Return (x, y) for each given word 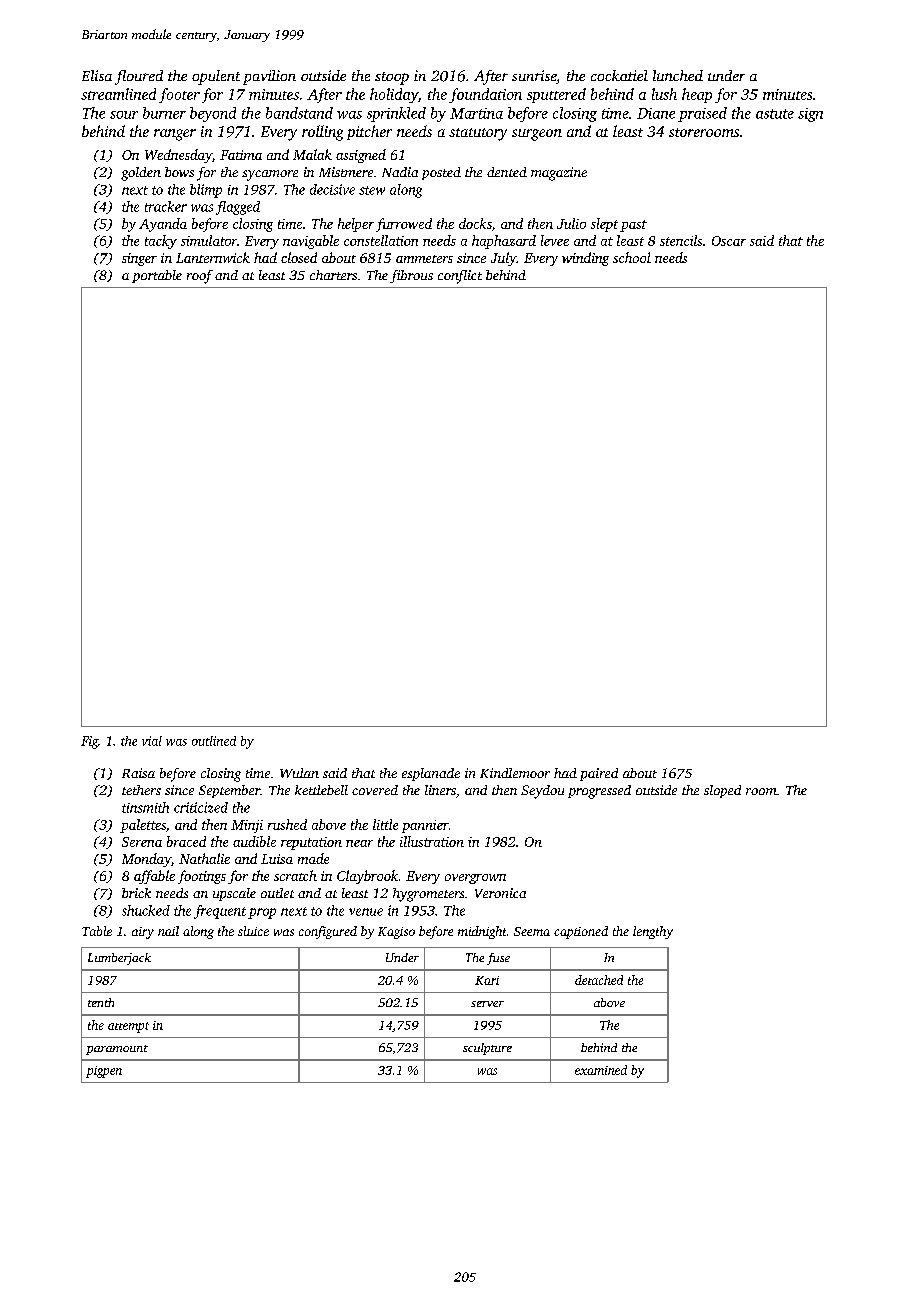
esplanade (431, 774)
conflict (460, 277)
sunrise (534, 75)
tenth (101, 1002)
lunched (678, 75)
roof (200, 277)
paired (599, 774)
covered (375, 790)
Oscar (729, 241)
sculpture (487, 1049)
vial (152, 741)
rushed (287, 824)
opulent (216, 77)
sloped (722, 791)
